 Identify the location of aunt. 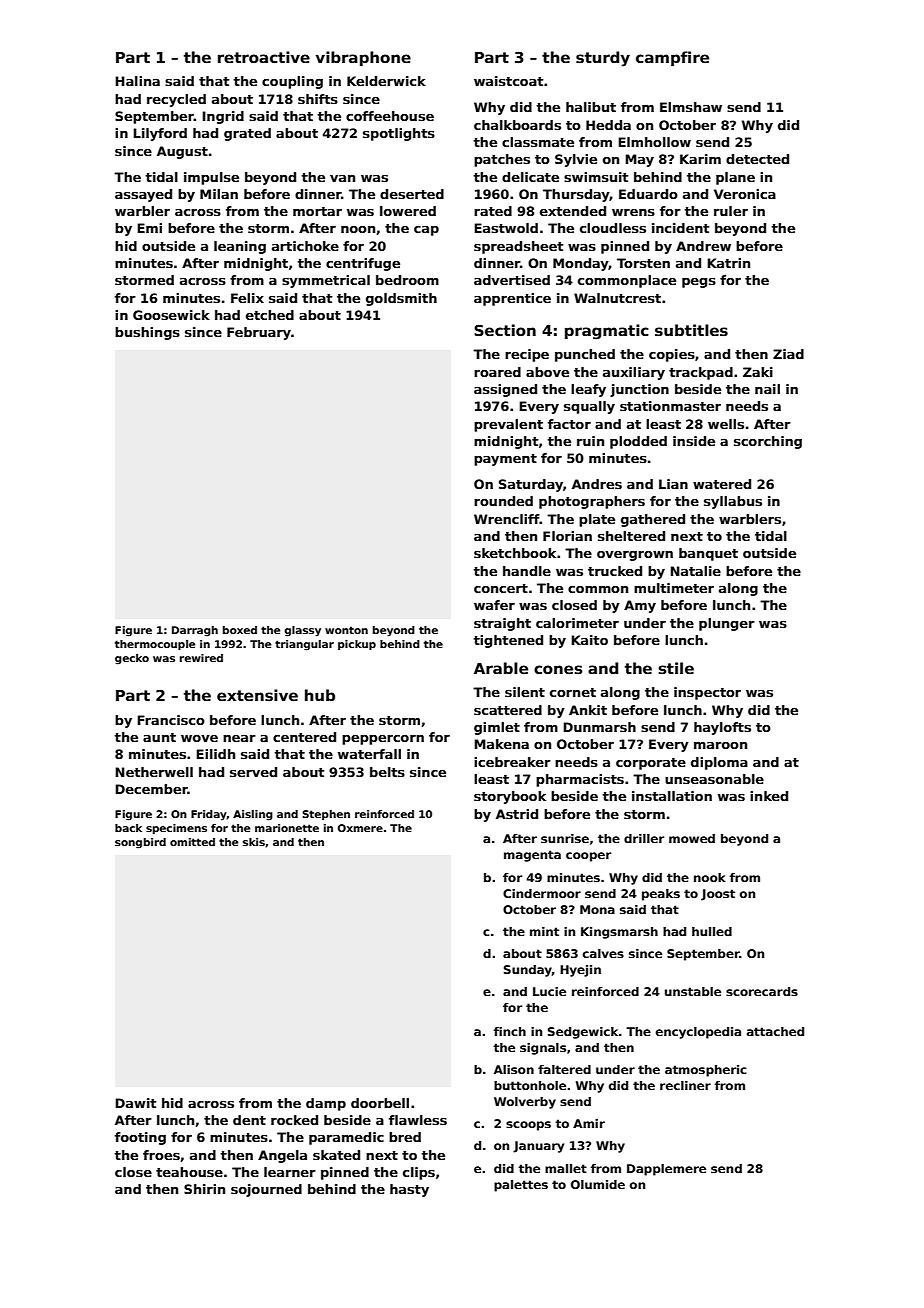
(159, 737).
